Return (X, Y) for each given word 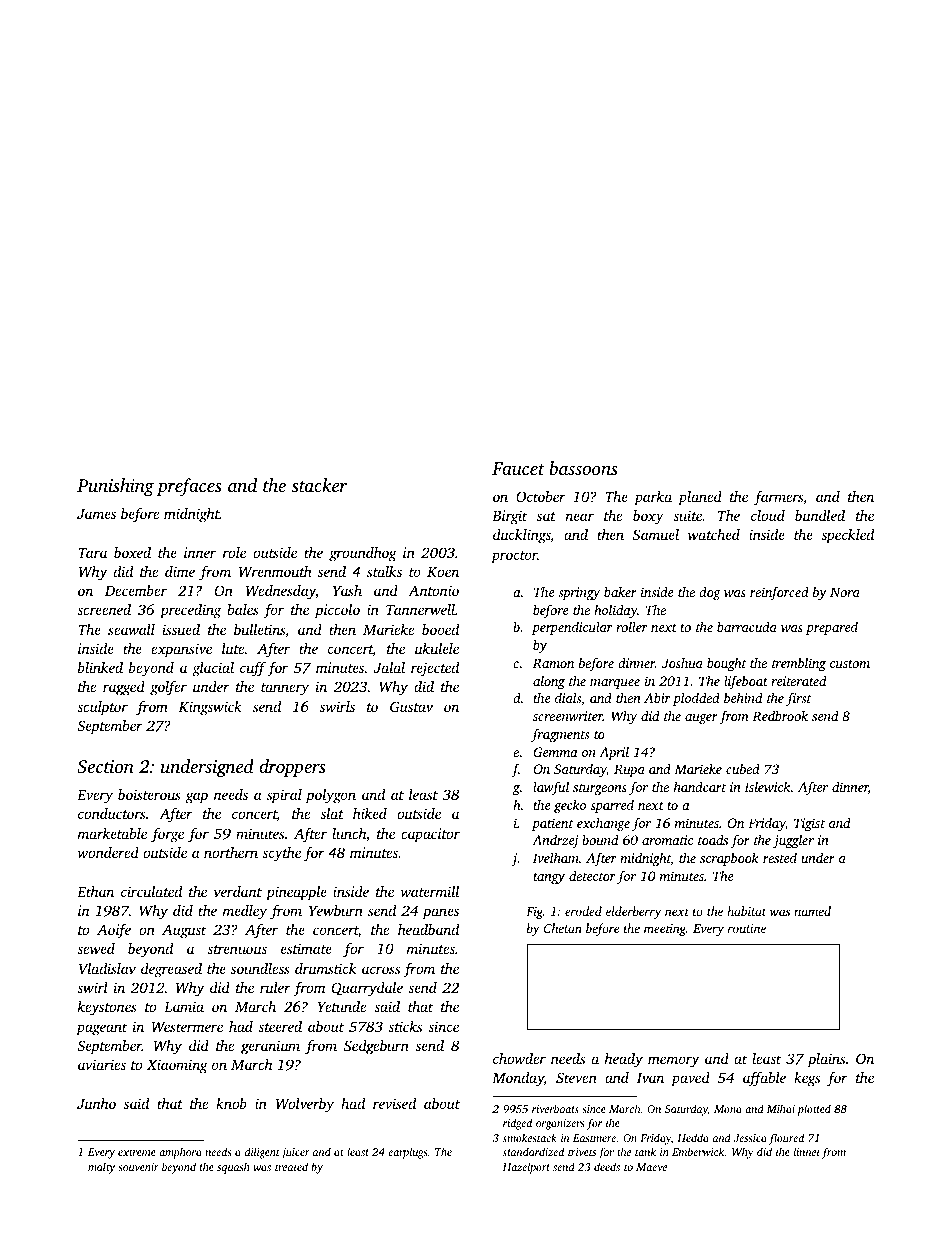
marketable (112, 833)
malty (101, 1168)
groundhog (363, 554)
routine (747, 928)
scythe (281, 854)
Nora (845, 592)
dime (180, 571)
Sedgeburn (376, 1047)
